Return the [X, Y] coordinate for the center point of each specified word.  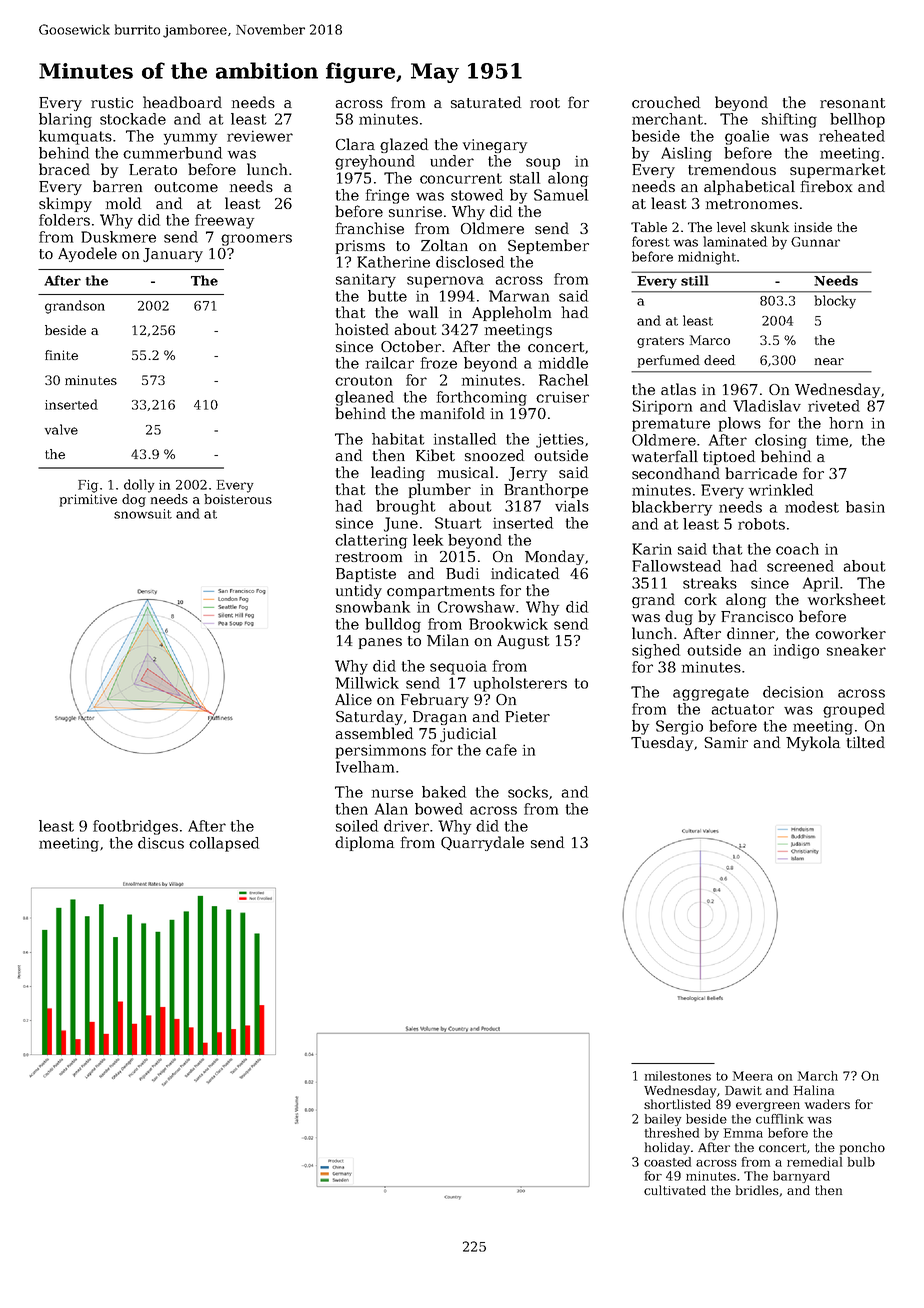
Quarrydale [482, 843]
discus [161, 843]
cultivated [675, 1190]
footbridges [135, 827]
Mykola [813, 743]
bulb [861, 1162]
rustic [112, 102]
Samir [726, 742]
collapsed [224, 844]
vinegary [495, 146]
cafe [501, 750]
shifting [789, 120]
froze [439, 363]
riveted [834, 406]
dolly [139, 486]
